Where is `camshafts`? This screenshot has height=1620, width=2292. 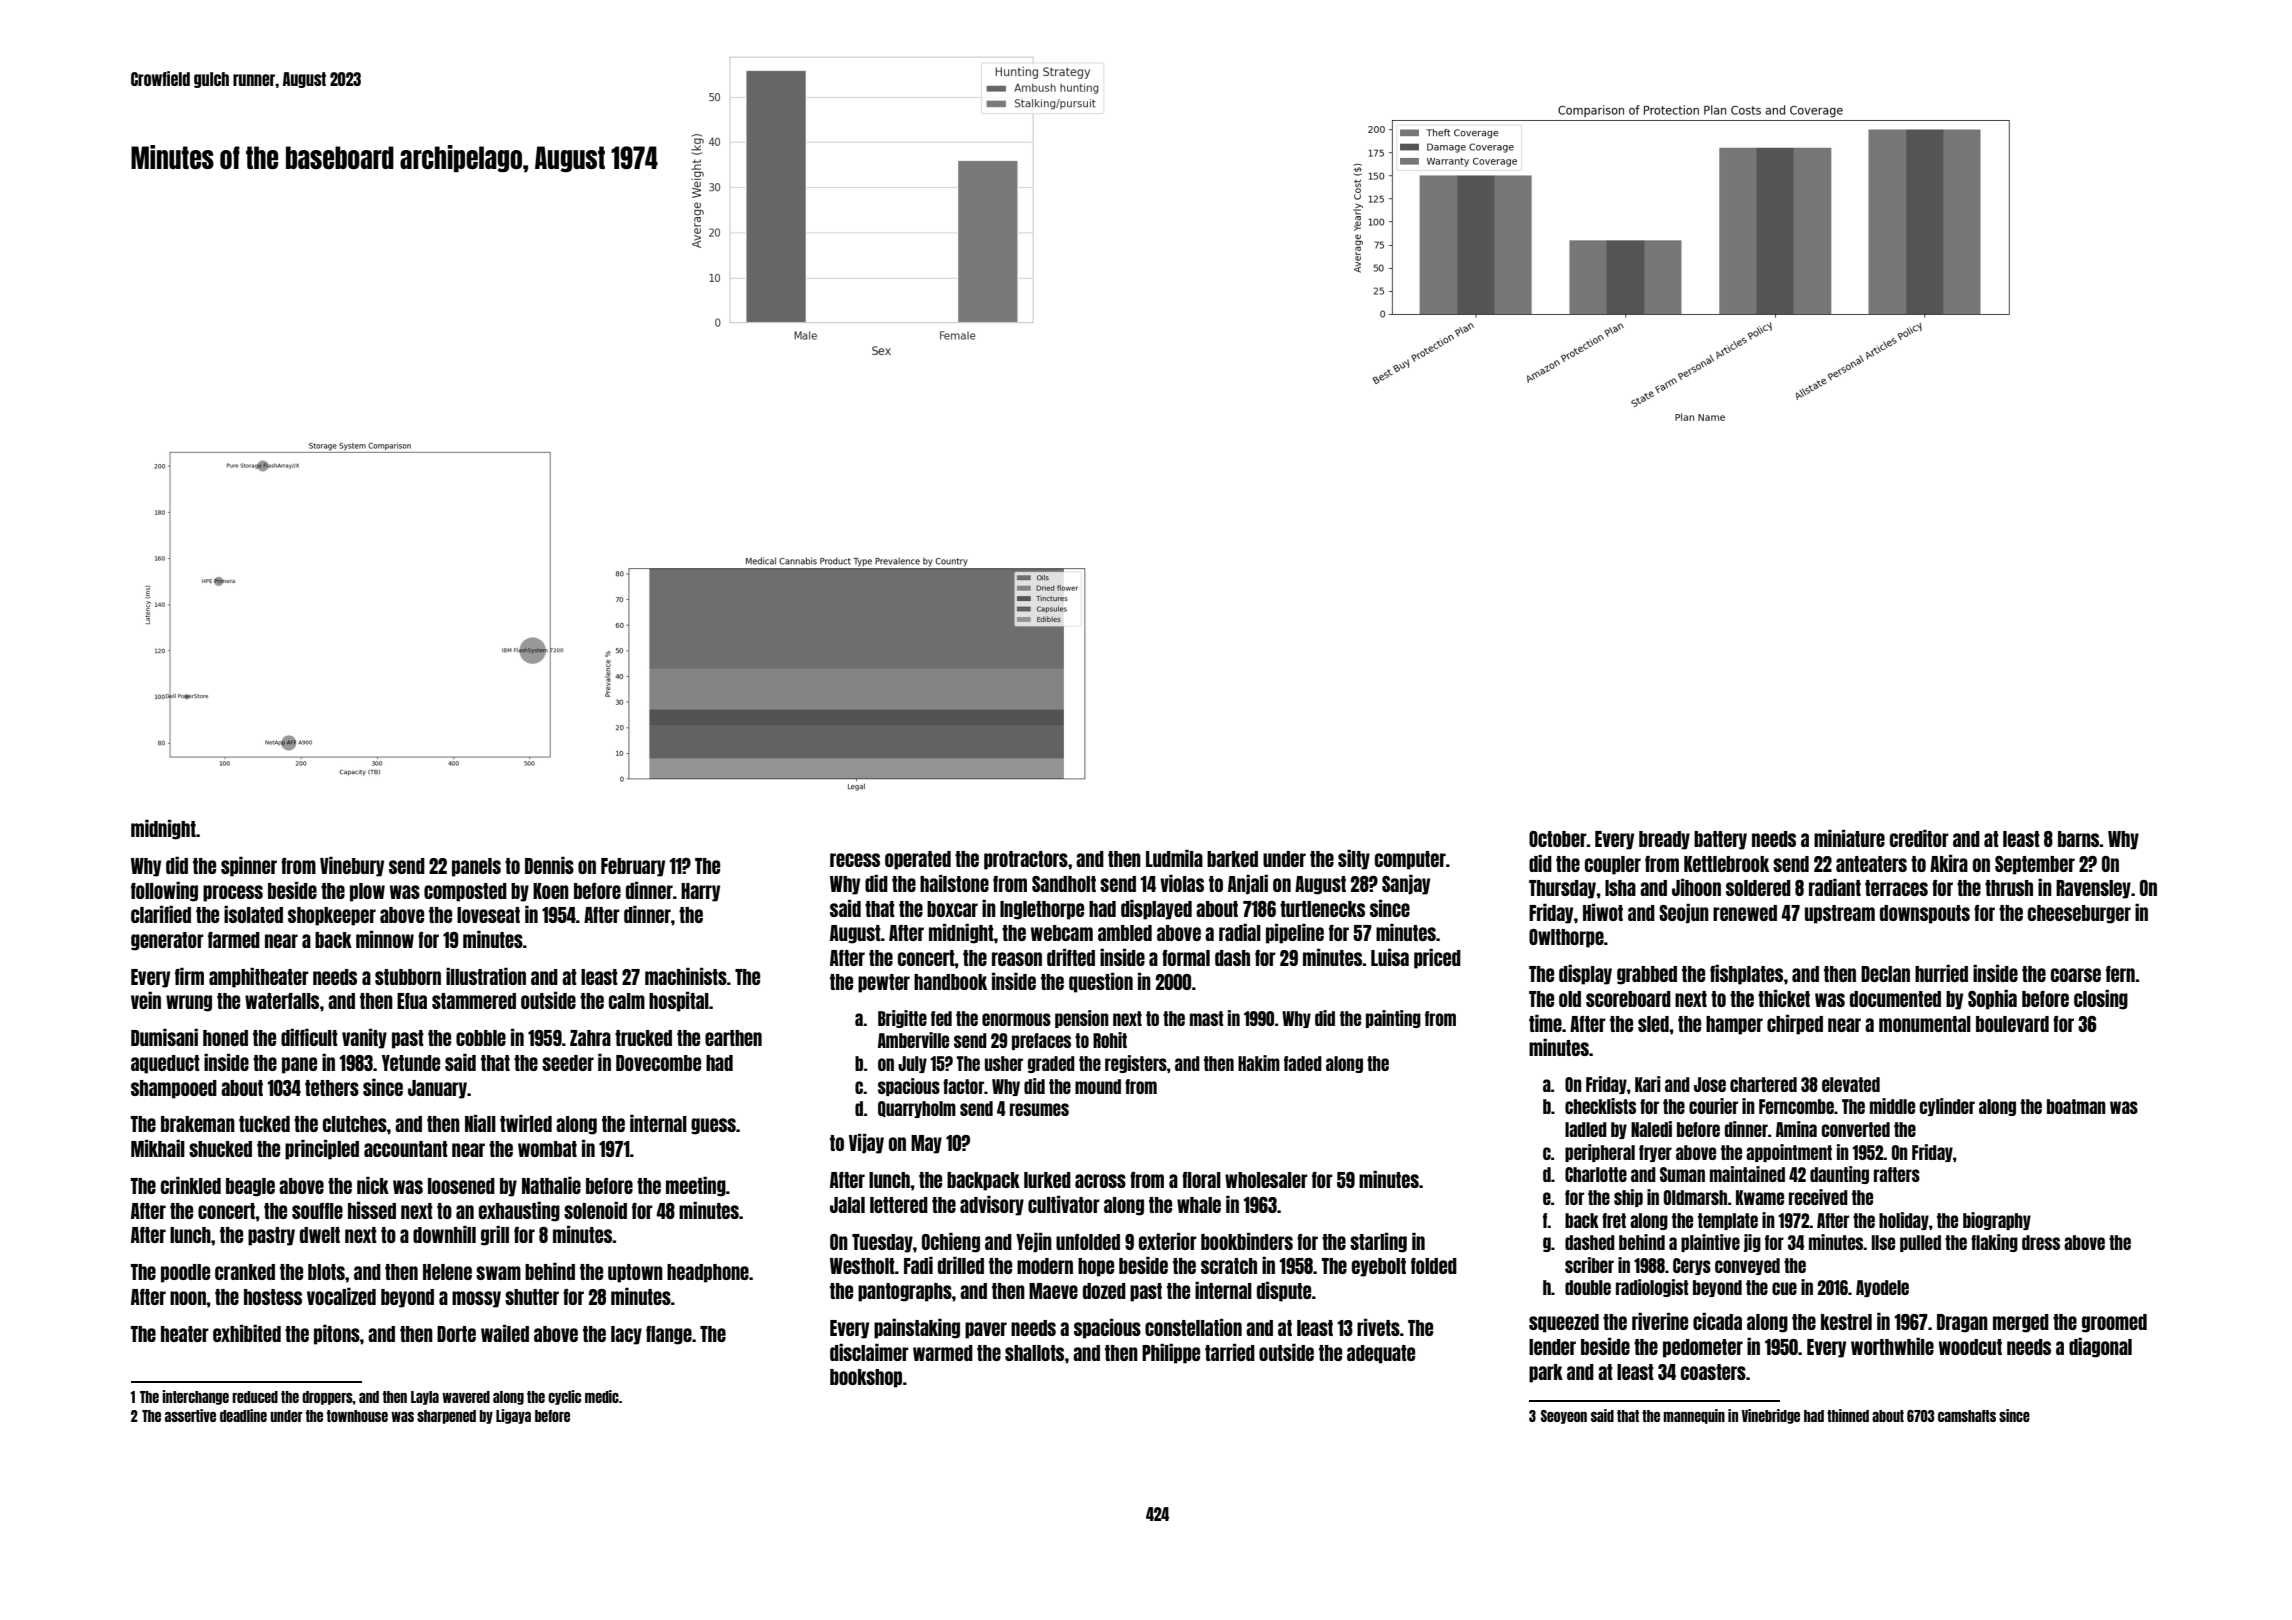
camshafts is located at coordinates (1967, 1416).
